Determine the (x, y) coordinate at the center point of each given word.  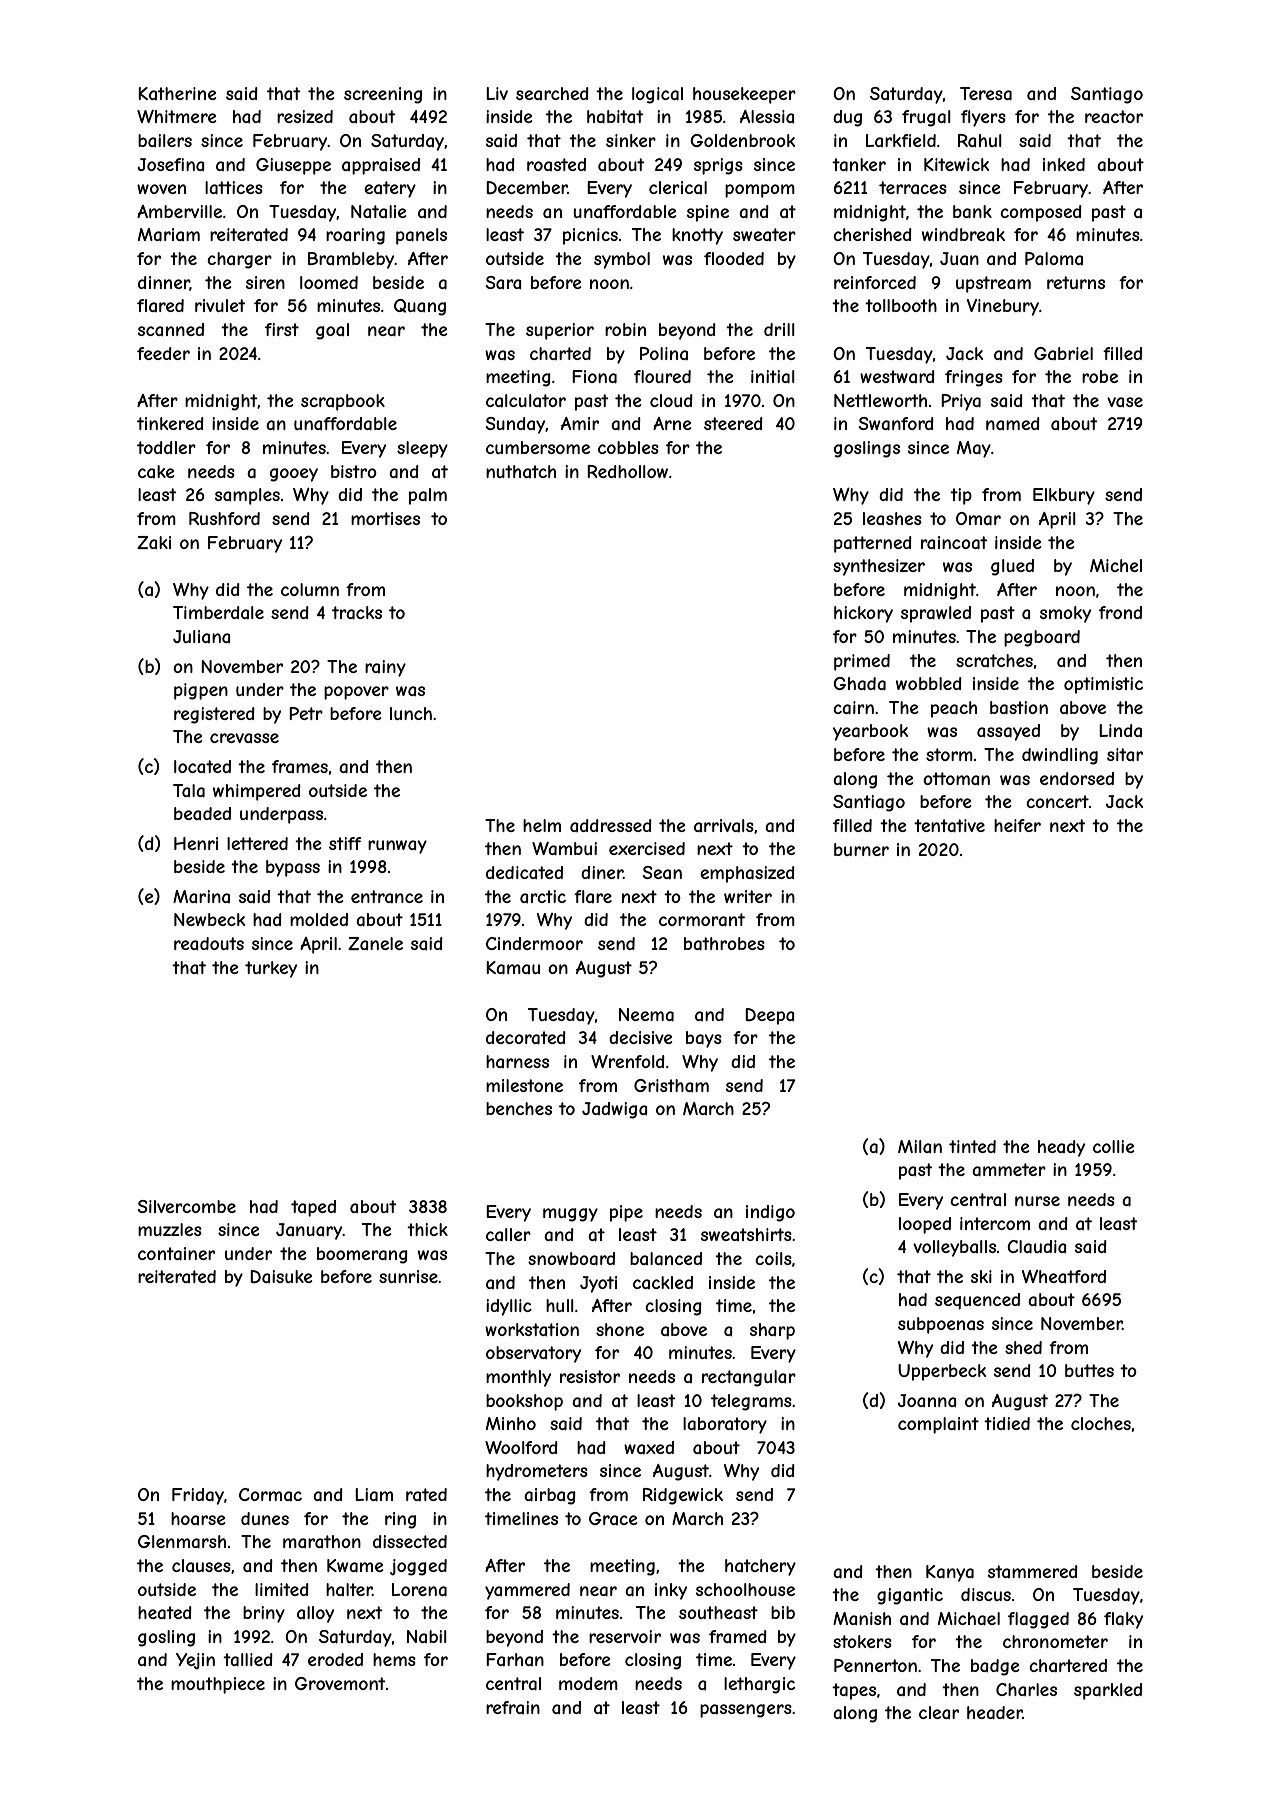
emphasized (747, 874)
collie (1114, 1146)
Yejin (195, 1661)
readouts (209, 943)
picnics (590, 236)
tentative (949, 825)
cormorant (702, 919)
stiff (345, 843)
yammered (527, 1591)
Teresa (986, 93)
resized (305, 116)
